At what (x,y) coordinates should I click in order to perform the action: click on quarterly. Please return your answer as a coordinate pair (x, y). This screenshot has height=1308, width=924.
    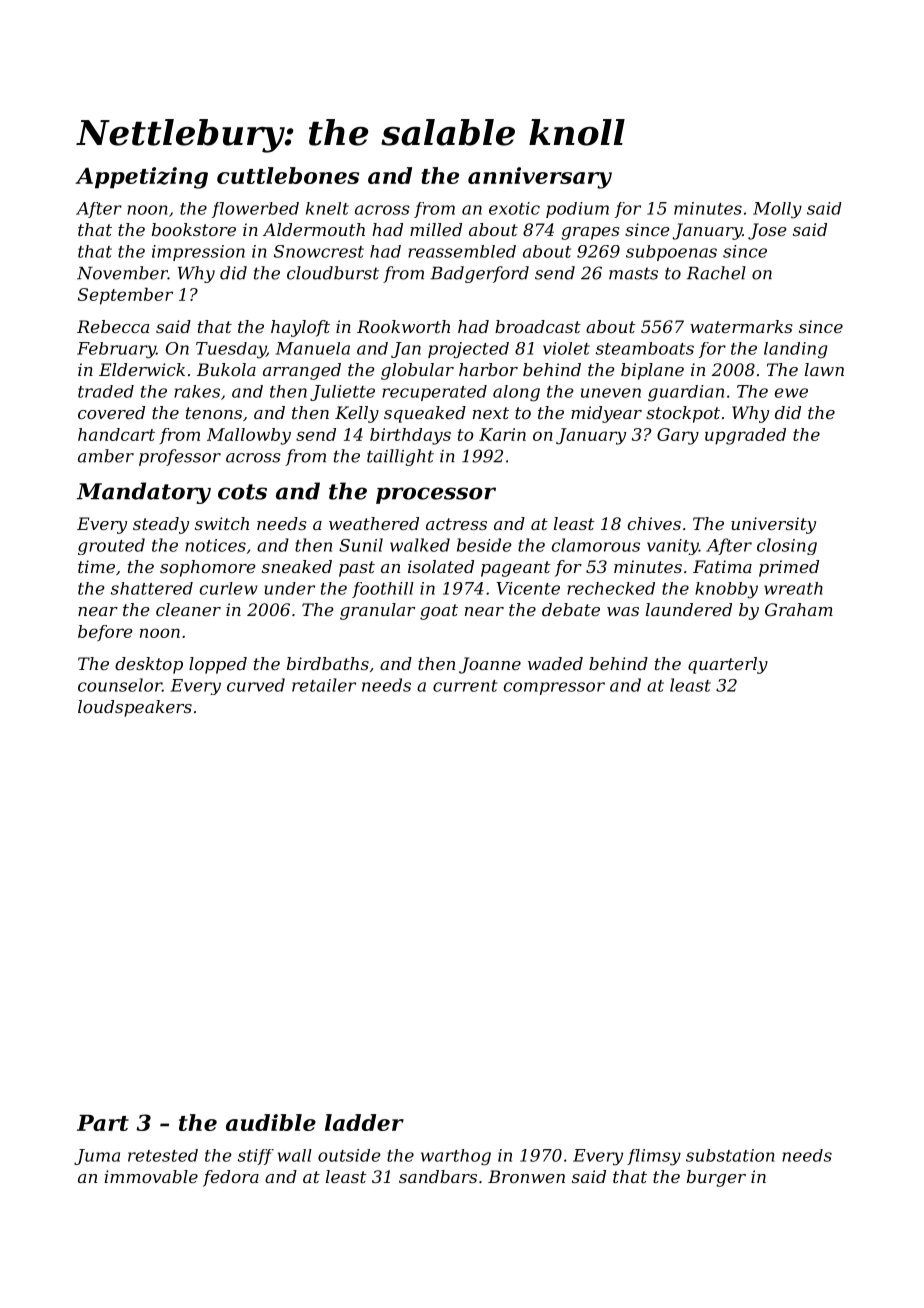
    Looking at the image, I should click on (728, 665).
